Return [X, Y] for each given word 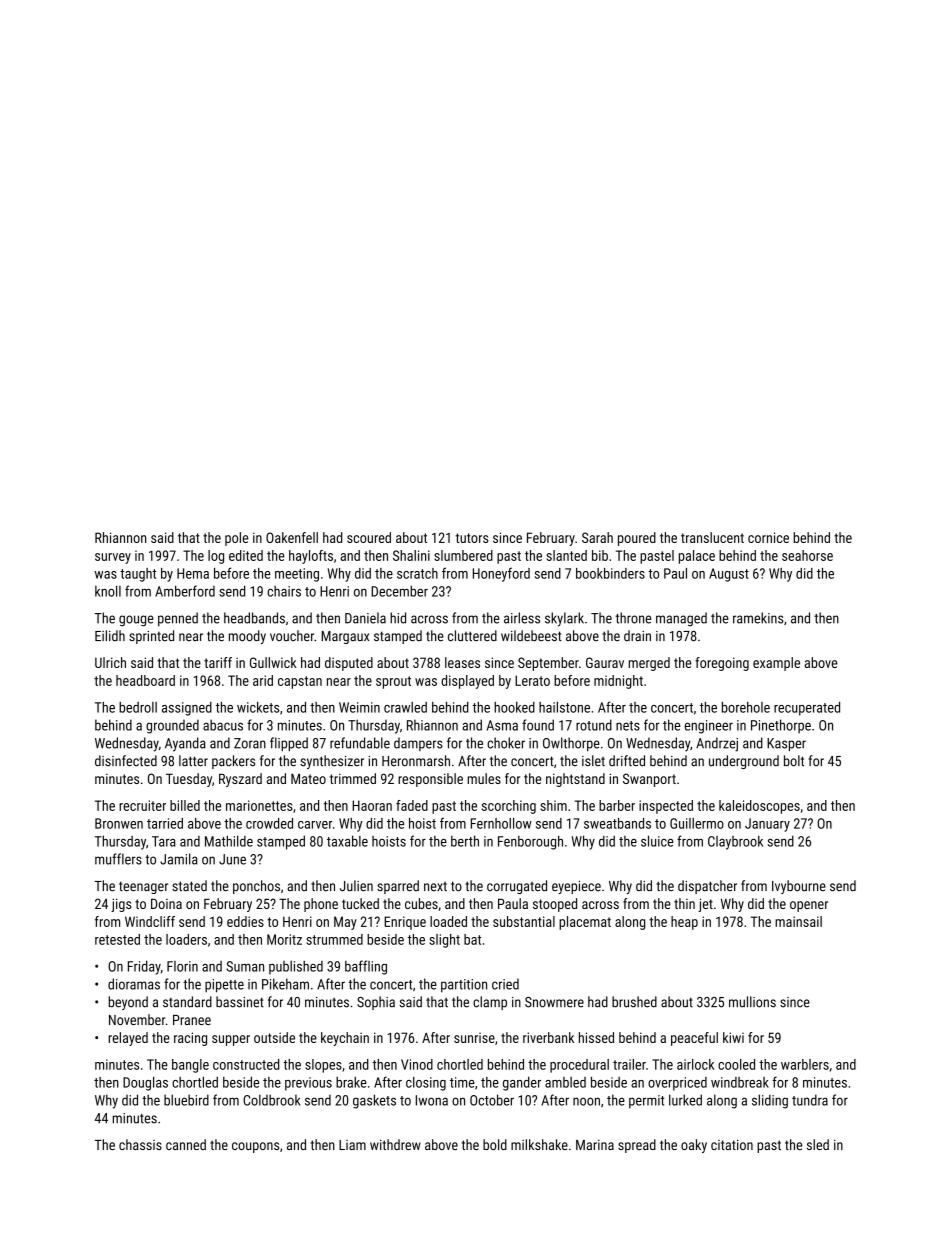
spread [637, 1146]
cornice [768, 537]
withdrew [395, 1144]
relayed [128, 1039]
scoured [369, 537]
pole [236, 539]
